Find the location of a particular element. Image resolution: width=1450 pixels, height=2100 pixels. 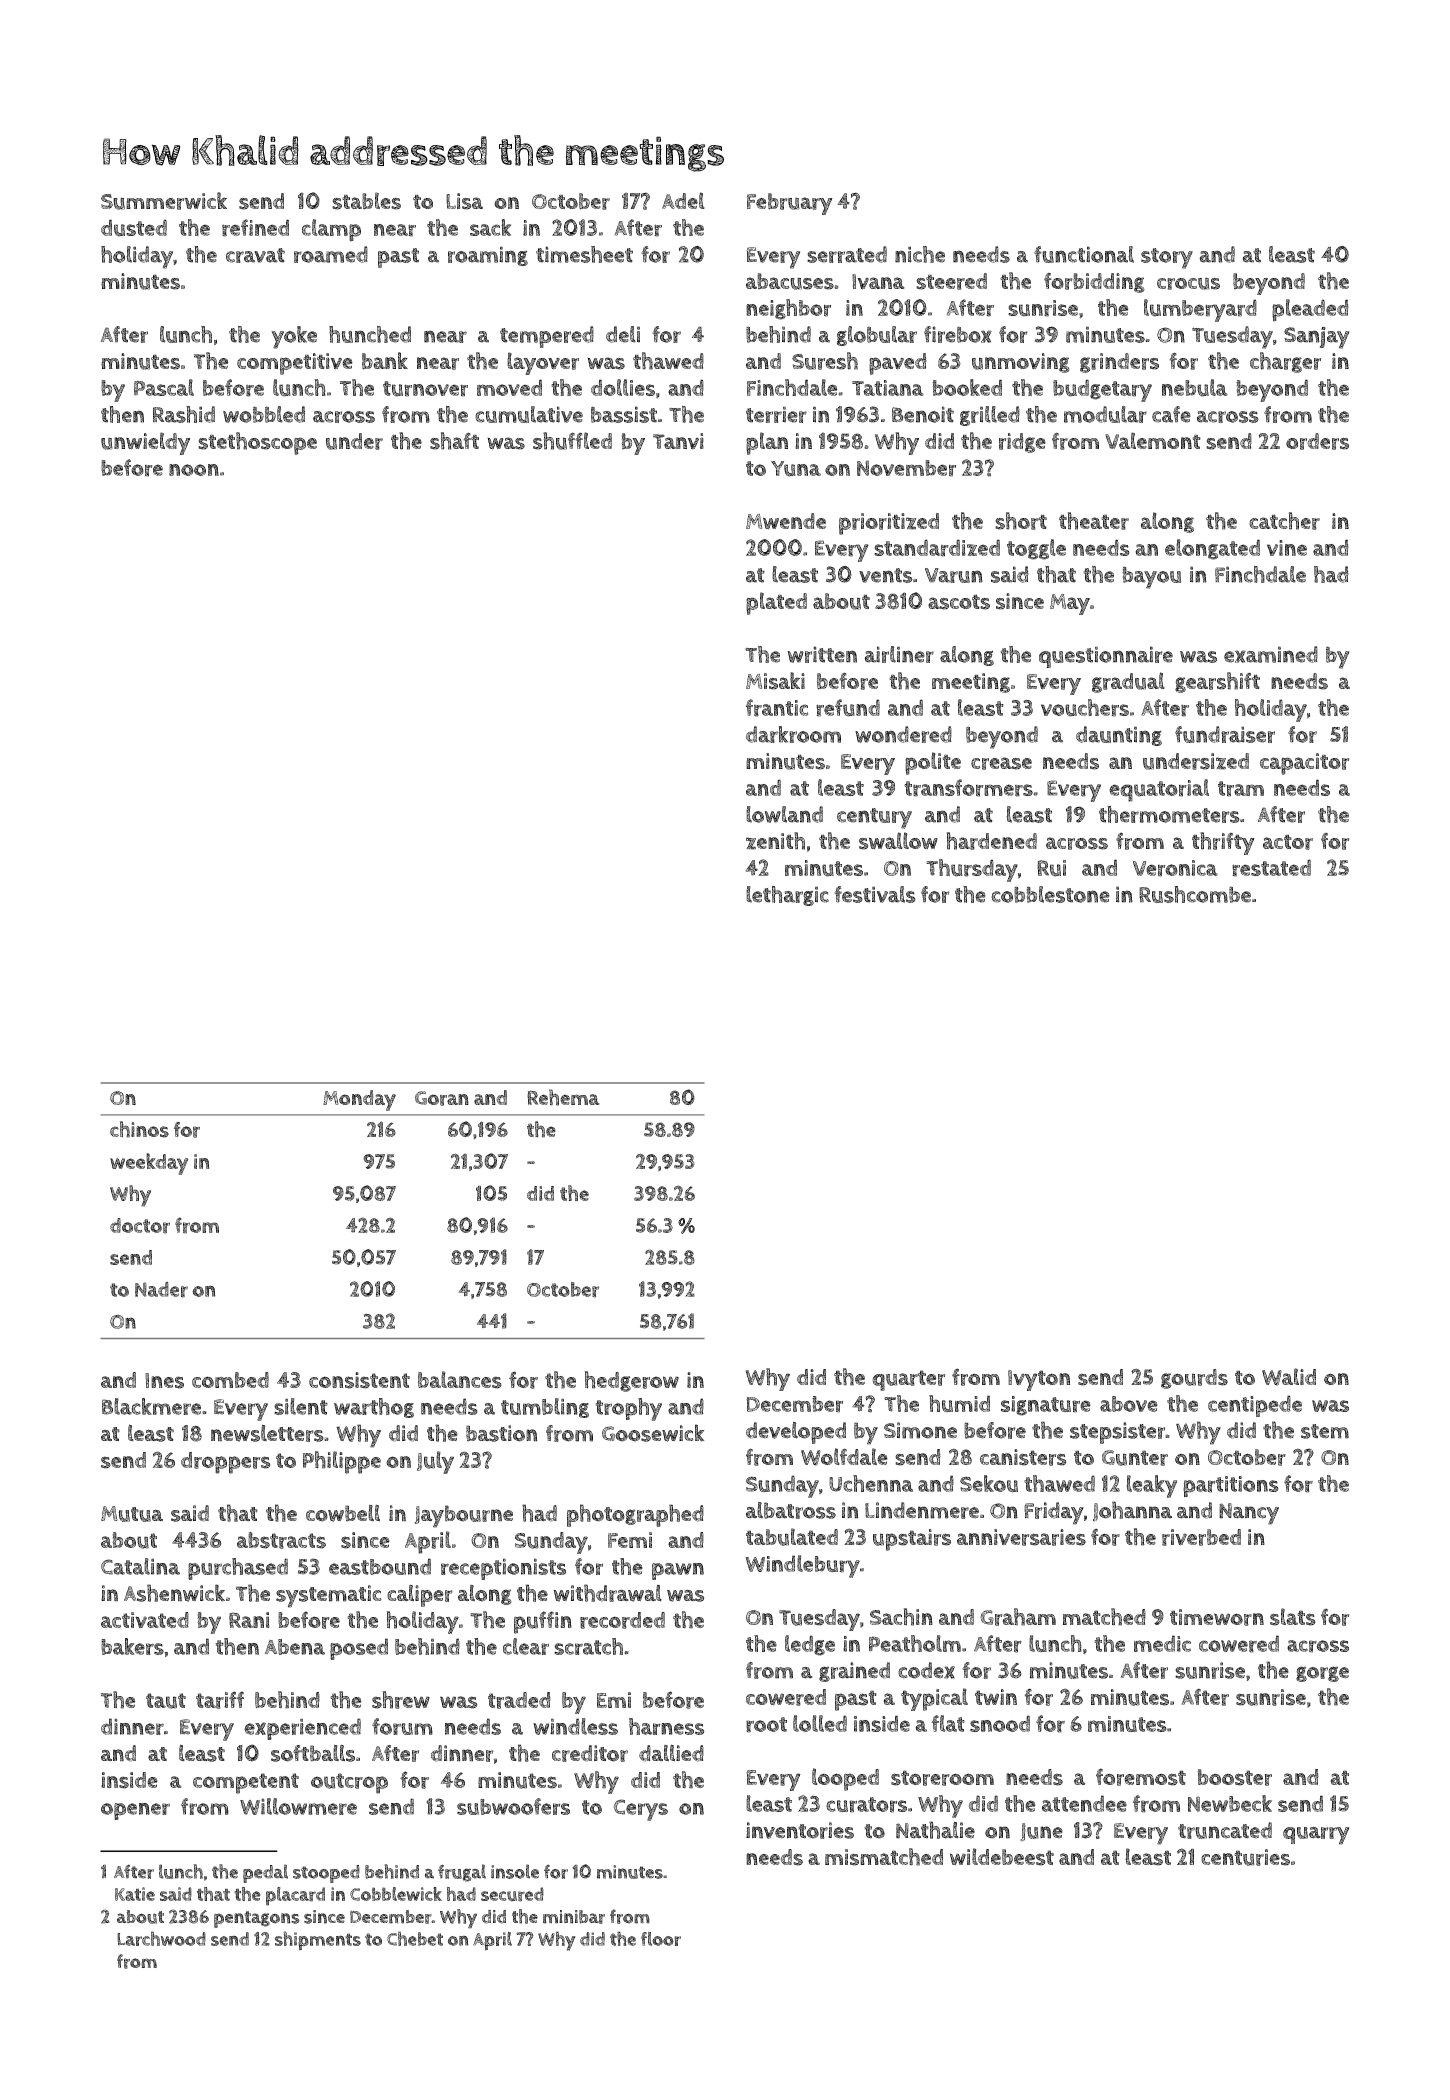

pawn is located at coordinates (678, 1571).
